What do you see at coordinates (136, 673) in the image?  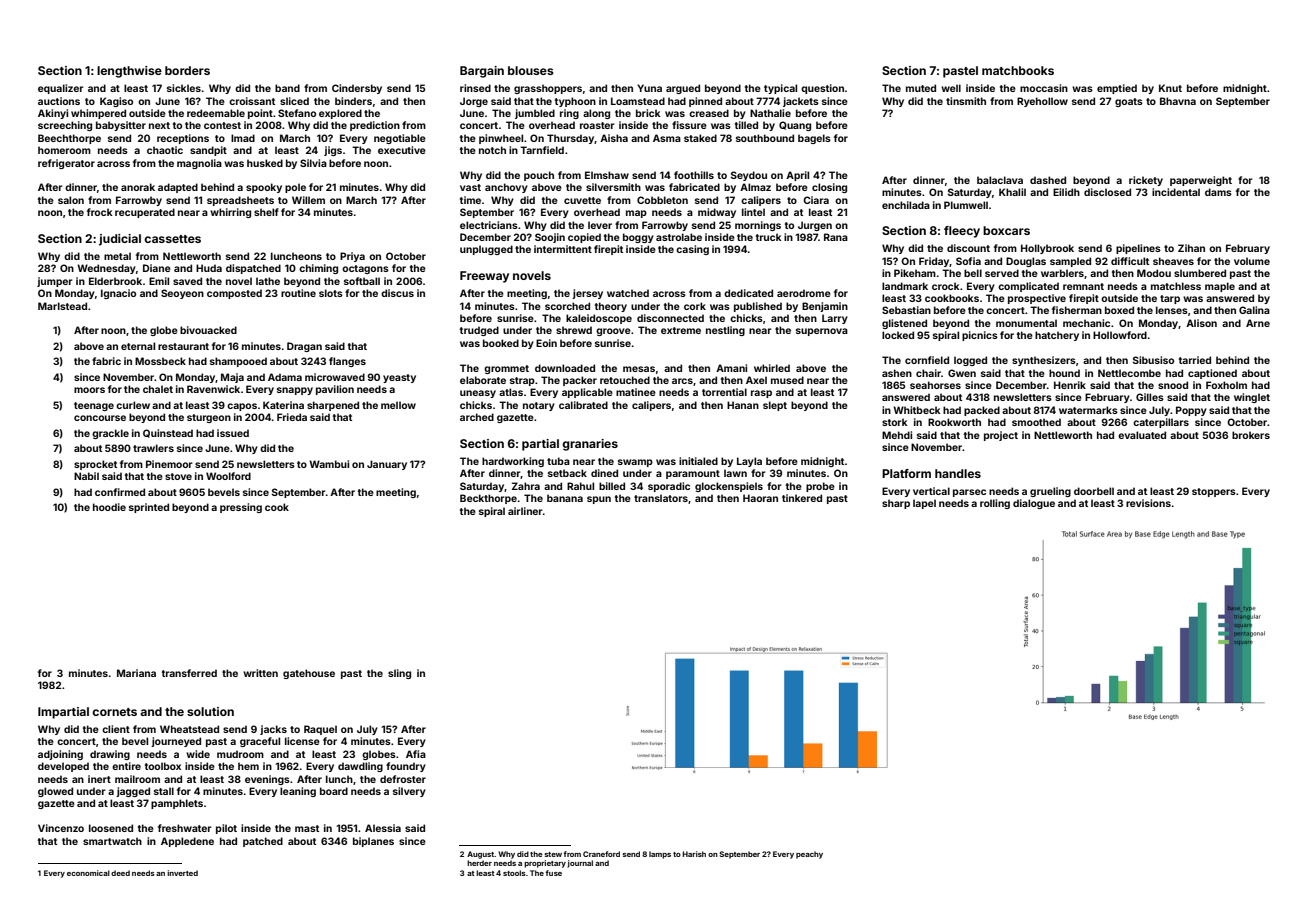 I see `Mariana` at bounding box center [136, 673].
